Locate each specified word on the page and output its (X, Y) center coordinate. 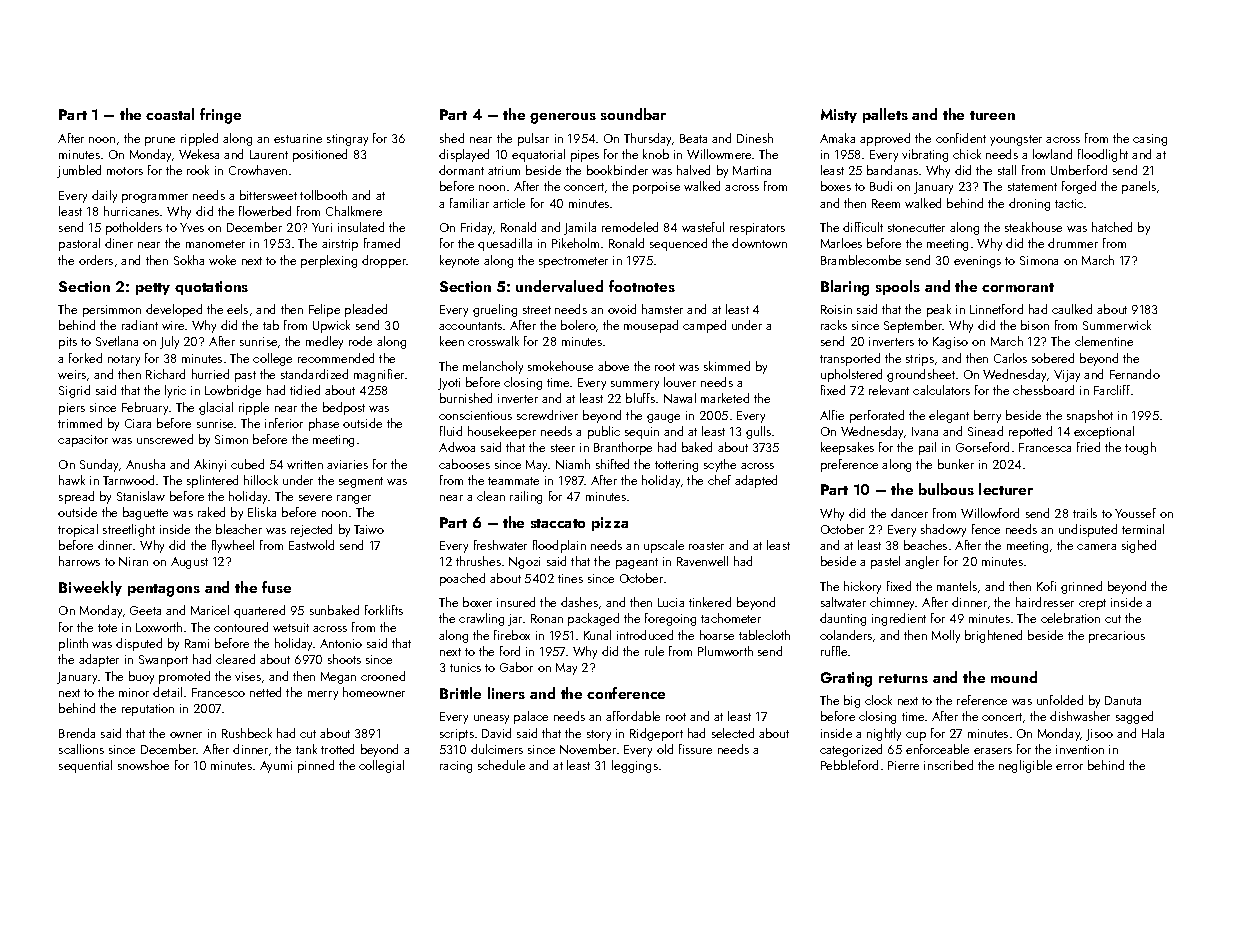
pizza (610, 524)
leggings (635, 766)
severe (315, 498)
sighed (1139, 546)
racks (834, 325)
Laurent (269, 154)
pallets (885, 115)
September (913, 326)
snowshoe (143, 765)
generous (563, 118)
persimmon (112, 311)
